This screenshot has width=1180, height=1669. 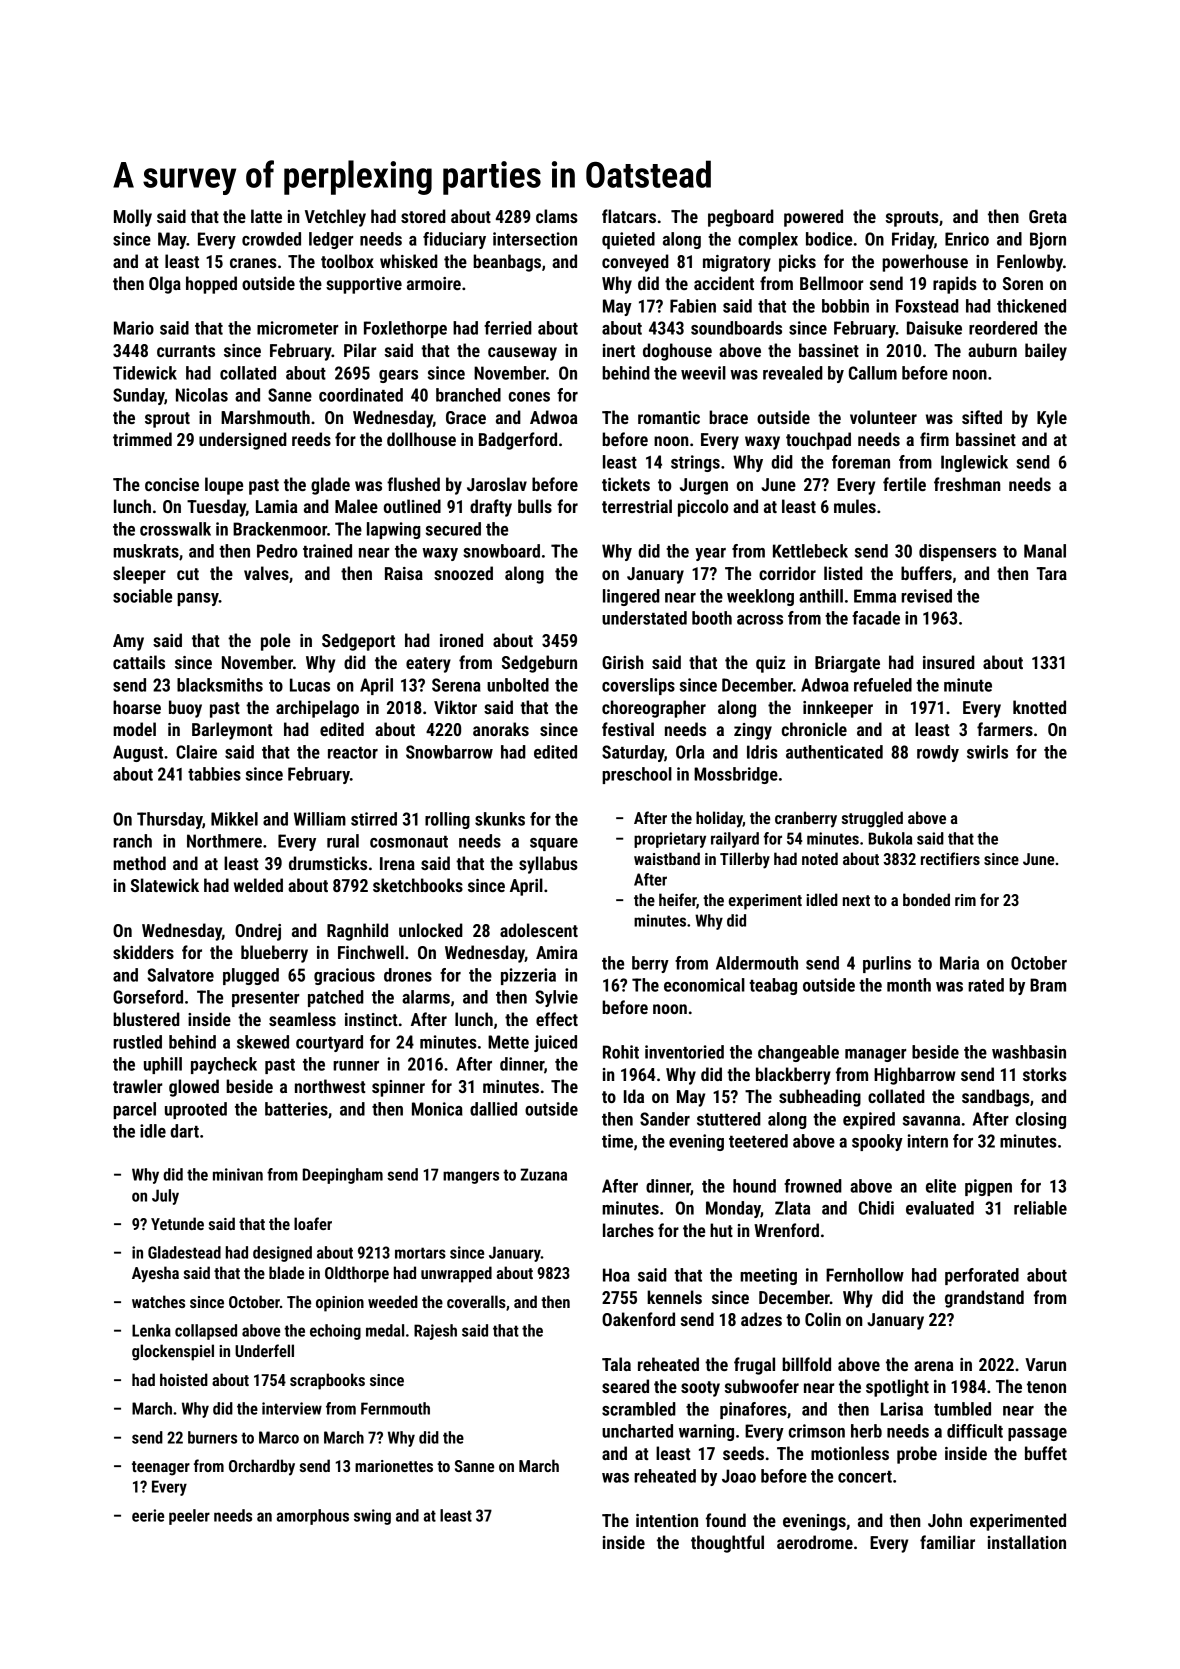 I want to click on economical, so click(x=704, y=985).
